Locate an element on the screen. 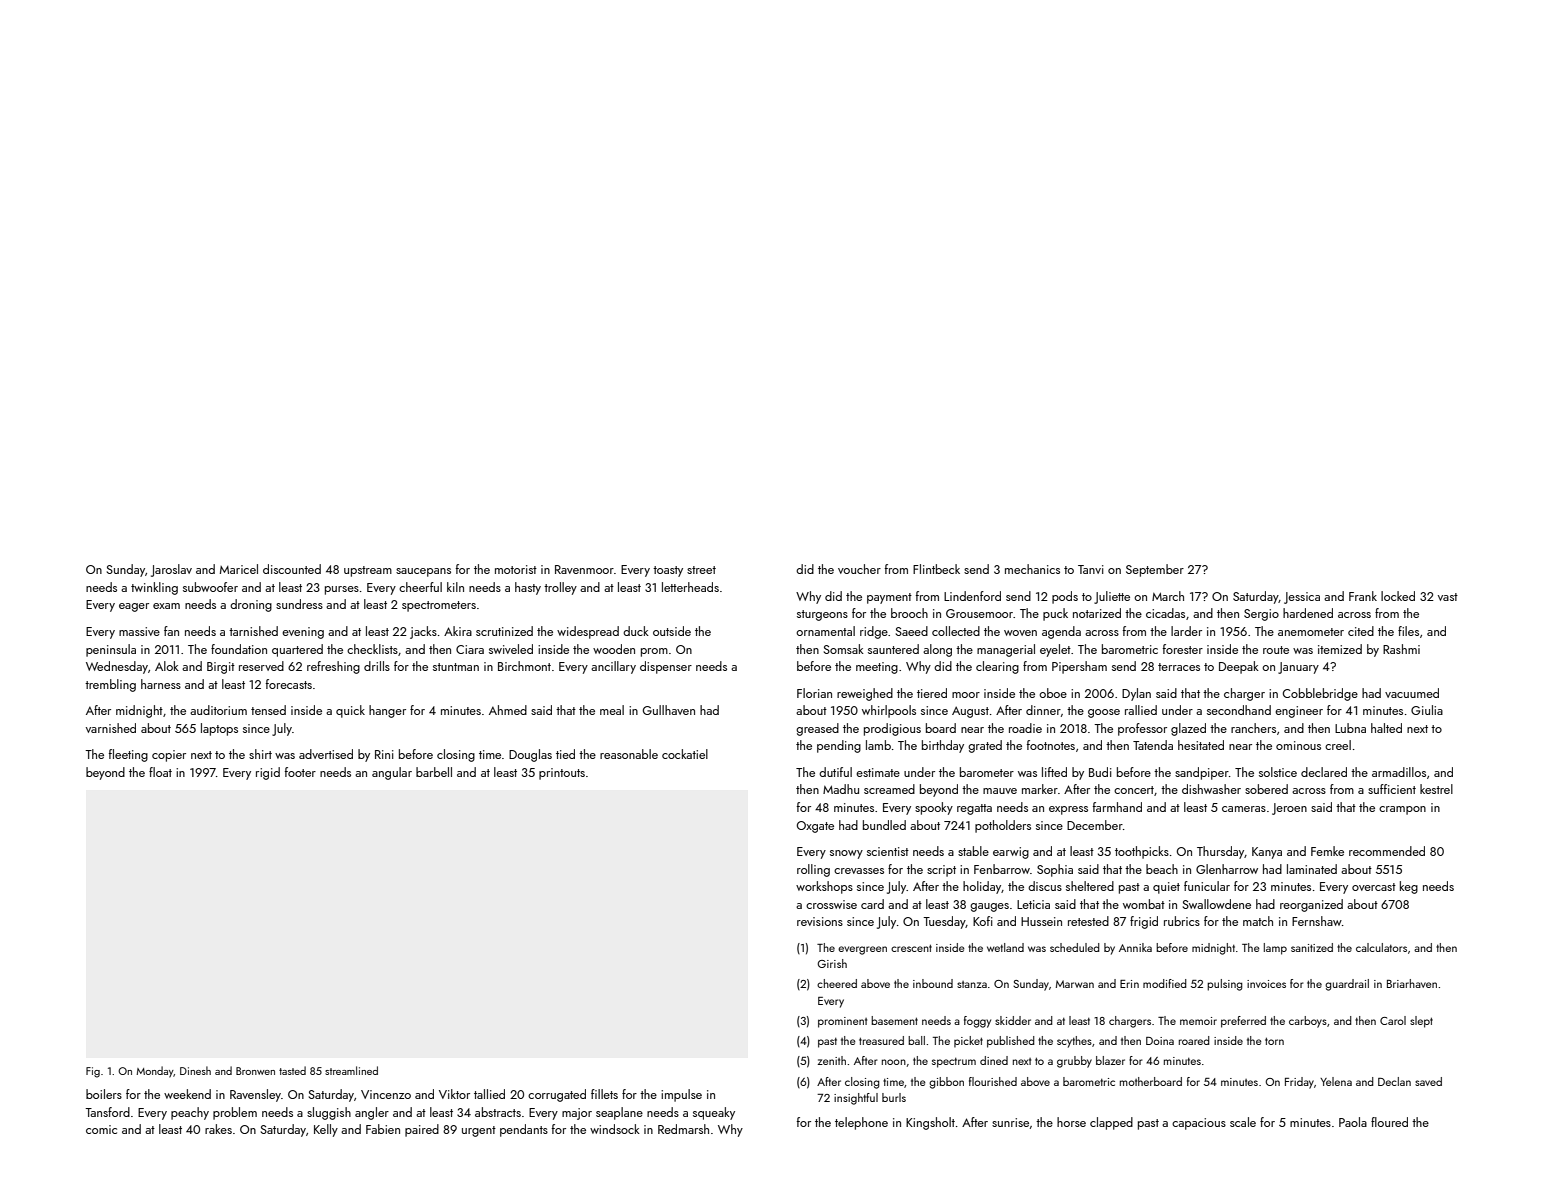 Image resolution: width=1544 pixels, height=1193 pixels. abstracts is located at coordinates (498, 1112).
